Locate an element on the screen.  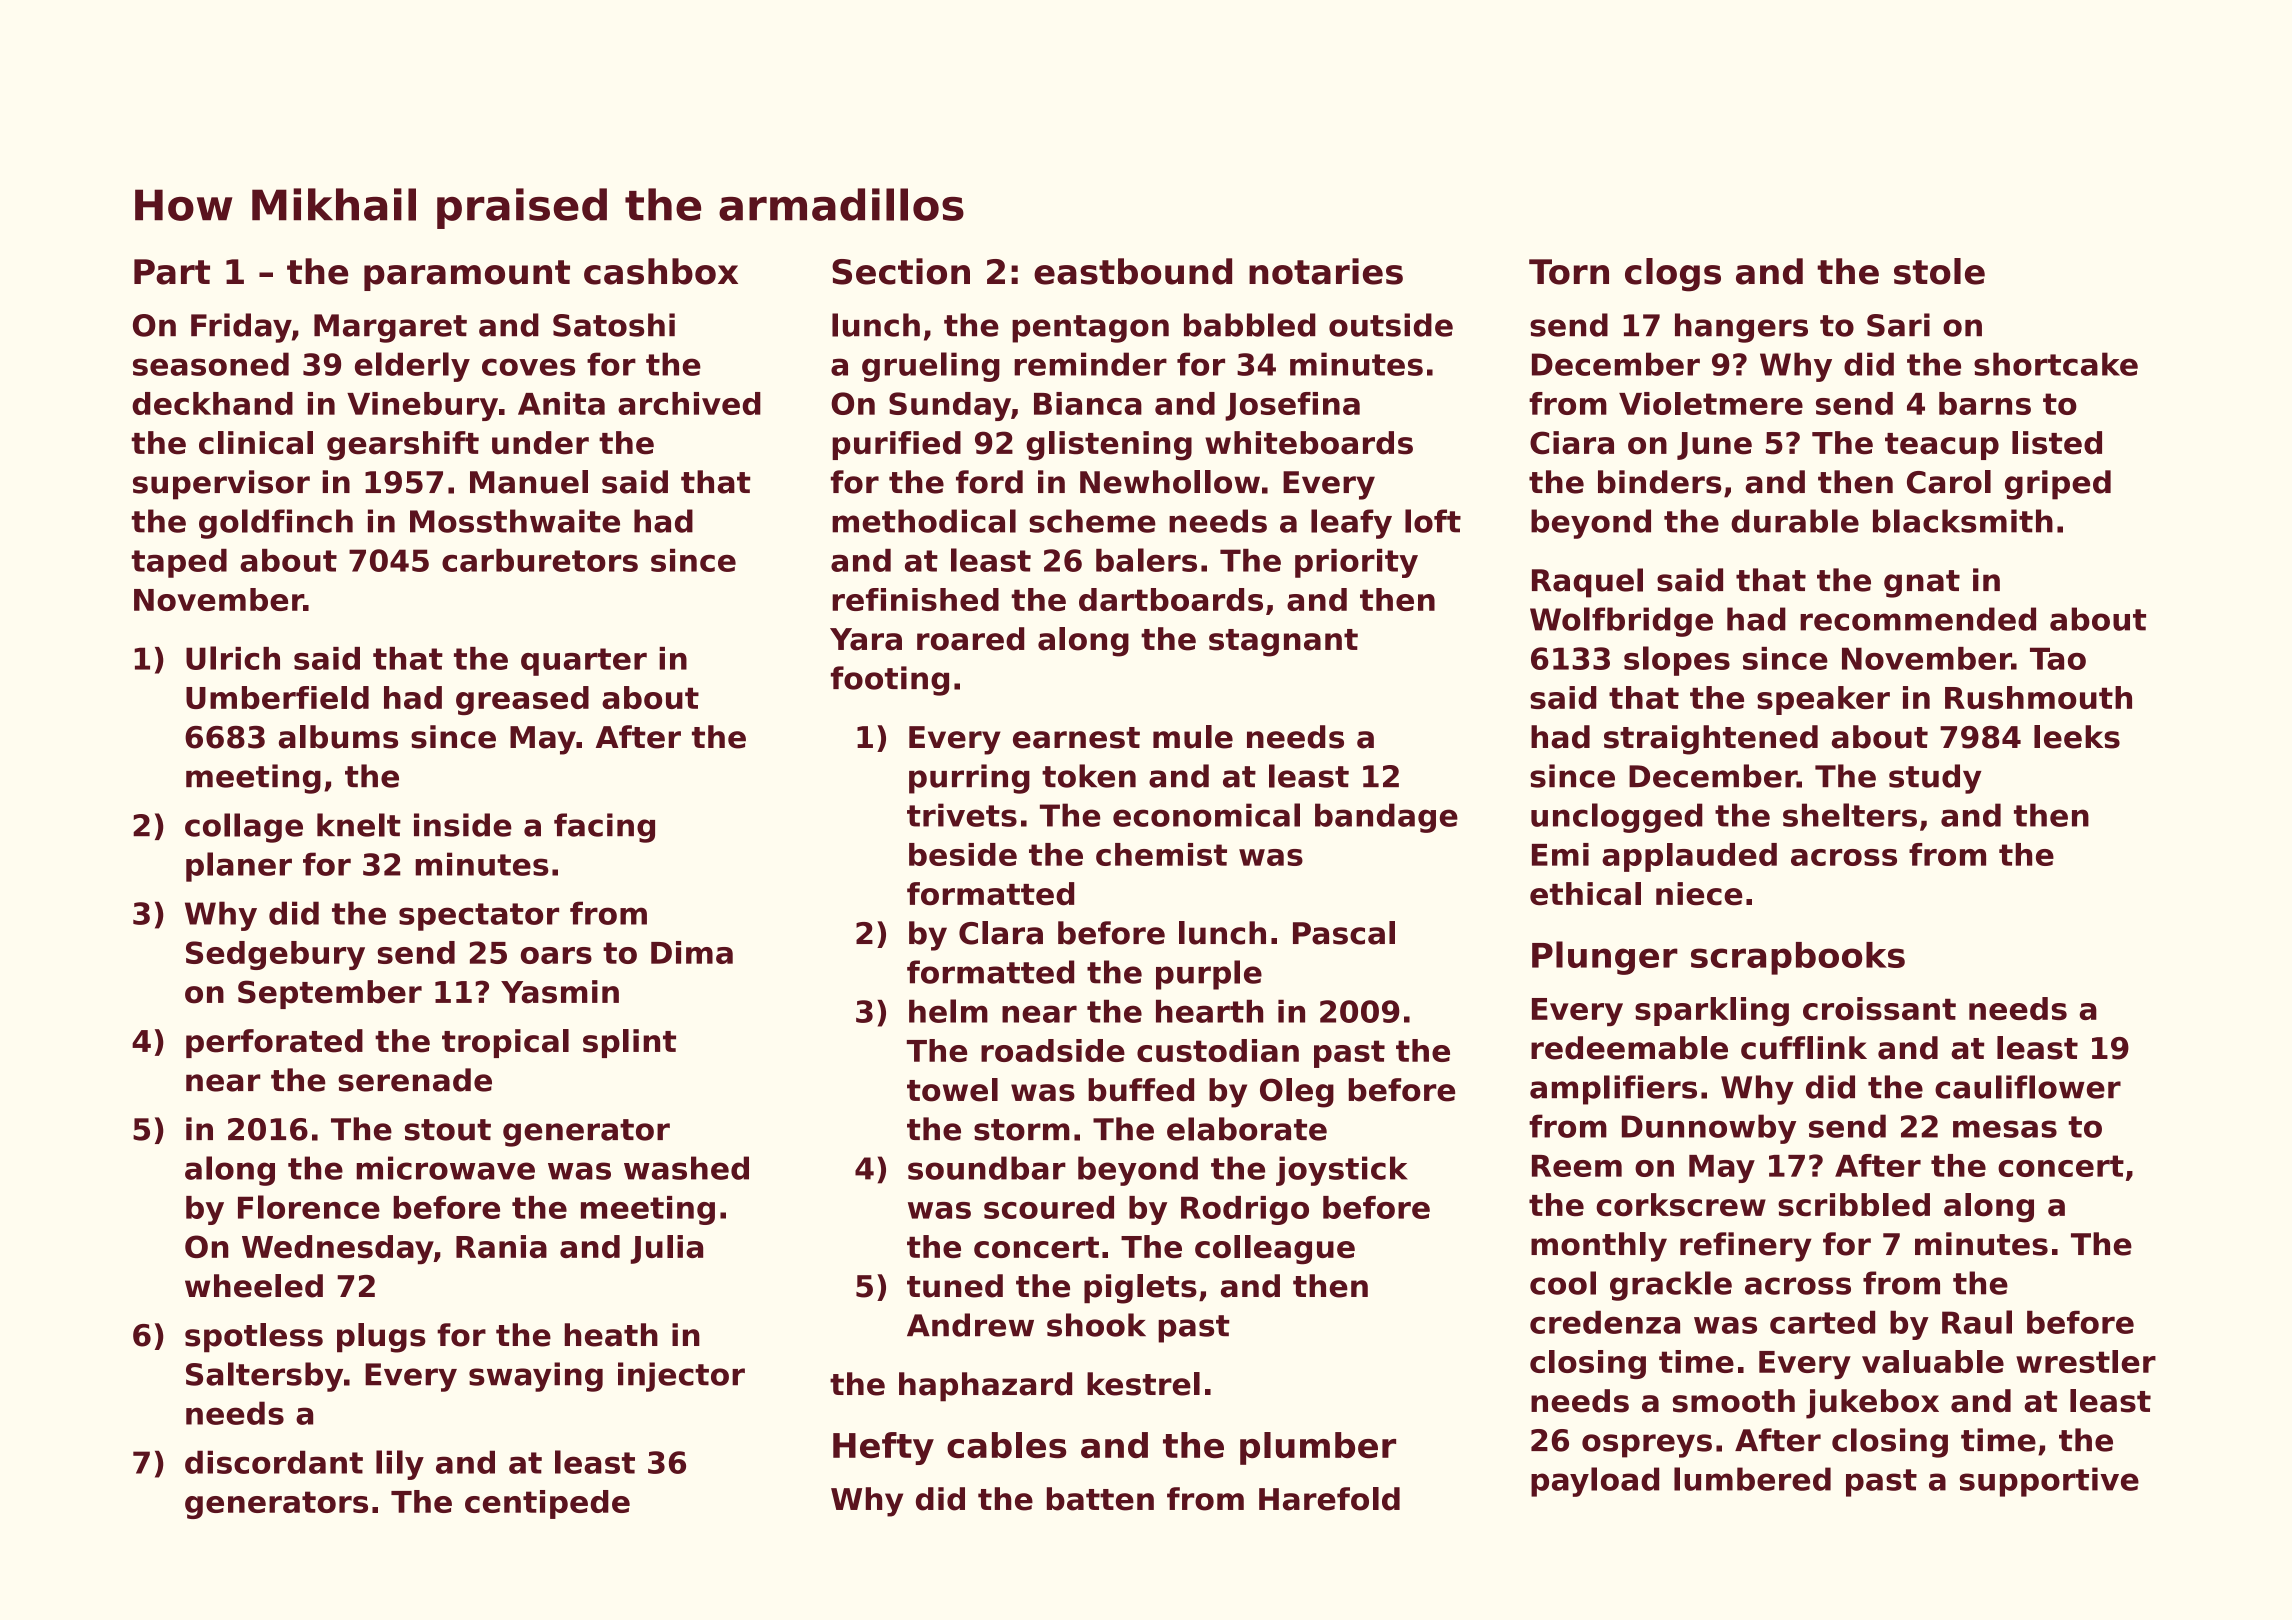
binders is located at coordinates (1659, 482).
